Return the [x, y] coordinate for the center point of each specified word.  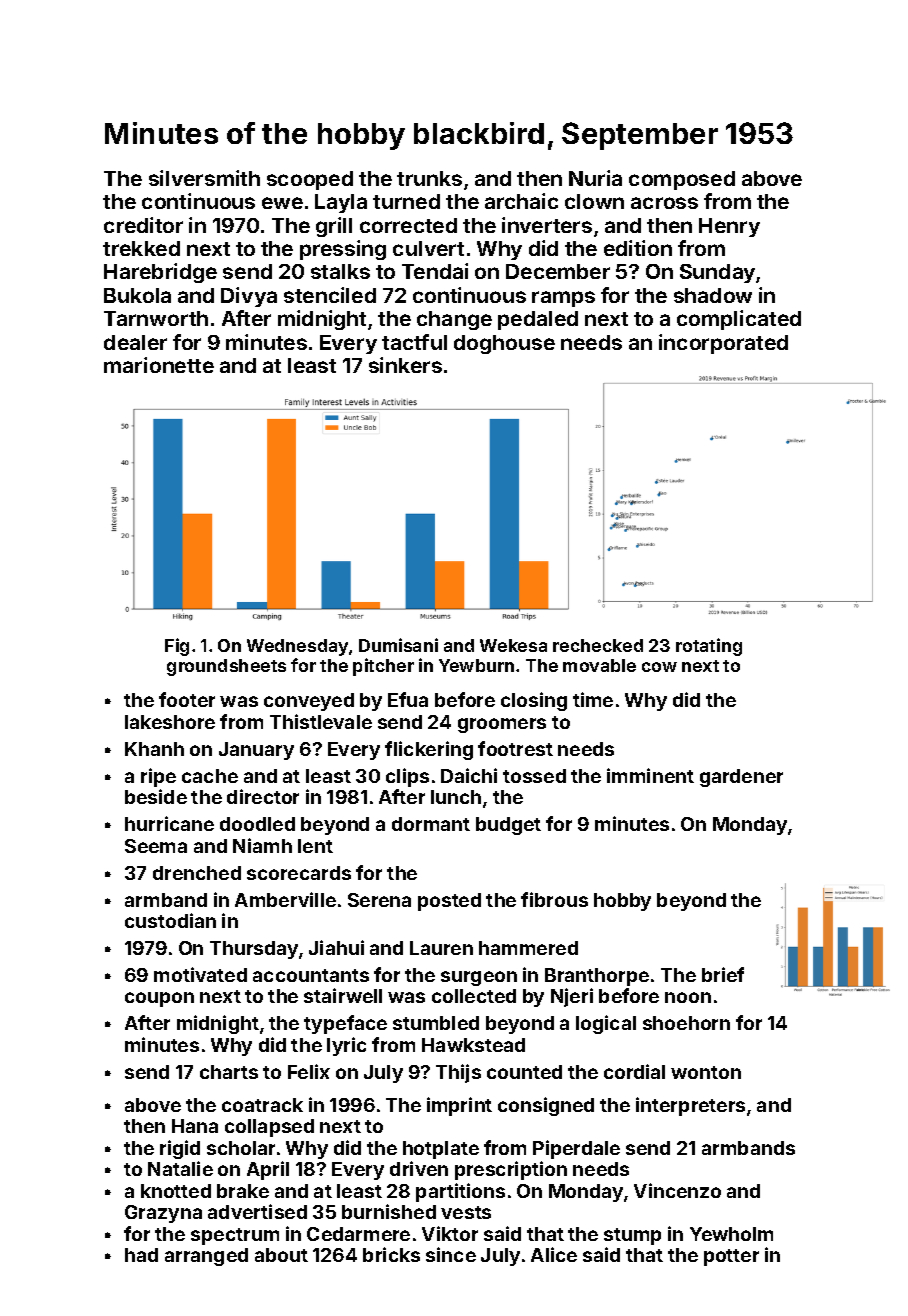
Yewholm [731, 1234]
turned [406, 201]
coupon [159, 999]
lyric [346, 1046]
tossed [534, 776]
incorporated [723, 344]
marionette [159, 365]
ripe [158, 777]
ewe [282, 203]
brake [243, 1191]
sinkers [405, 365]
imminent [650, 775]
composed [682, 180]
